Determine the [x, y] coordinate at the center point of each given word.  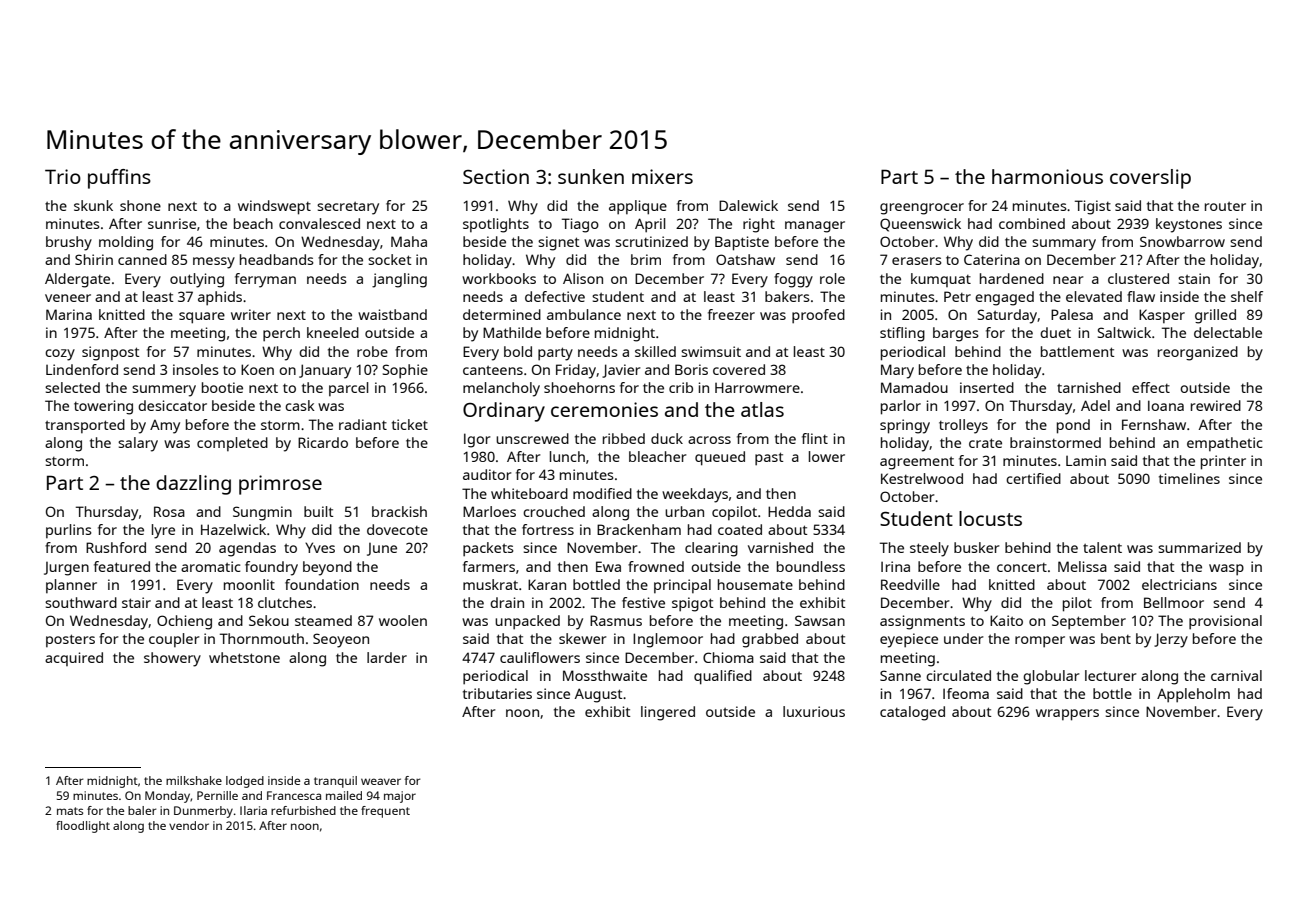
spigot [693, 604]
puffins [119, 179]
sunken [591, 176]
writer [251, 314]
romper [1040, 642]
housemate [755, 584]
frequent [385, 812]
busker [977, 547]
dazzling [193, 485]
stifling [902, 334]
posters [70, 640]
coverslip [1150, 179]
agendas [247, 549]
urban [684, 511]
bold [518, 351]
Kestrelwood [922, 478]
